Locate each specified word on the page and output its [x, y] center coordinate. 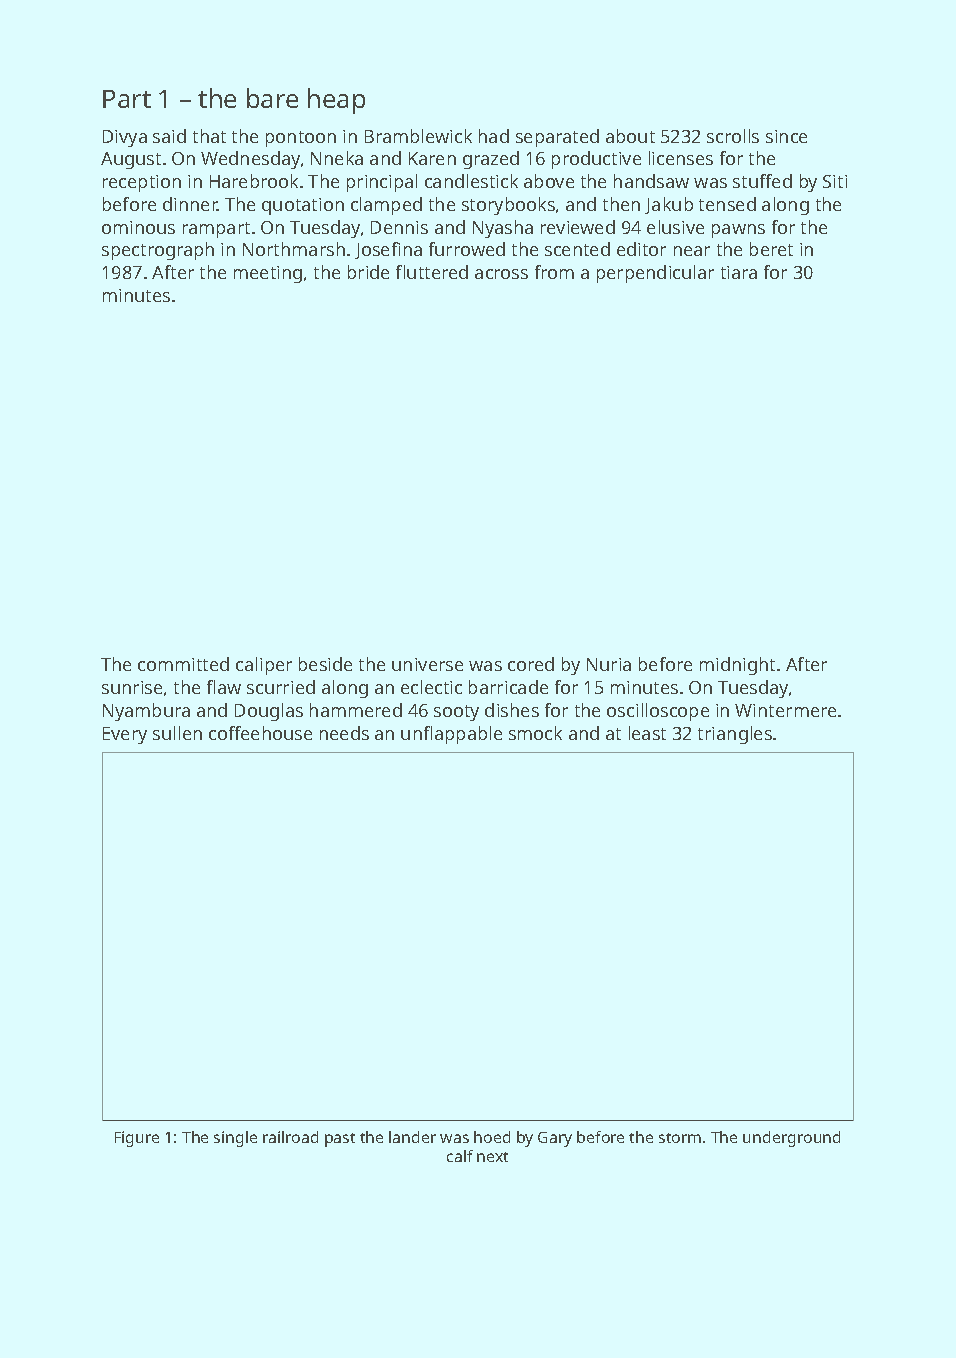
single [235, 1139]
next [492, 1157]
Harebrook [254, 181]
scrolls [733, 136]
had [494, 136]
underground [791, 1139]
